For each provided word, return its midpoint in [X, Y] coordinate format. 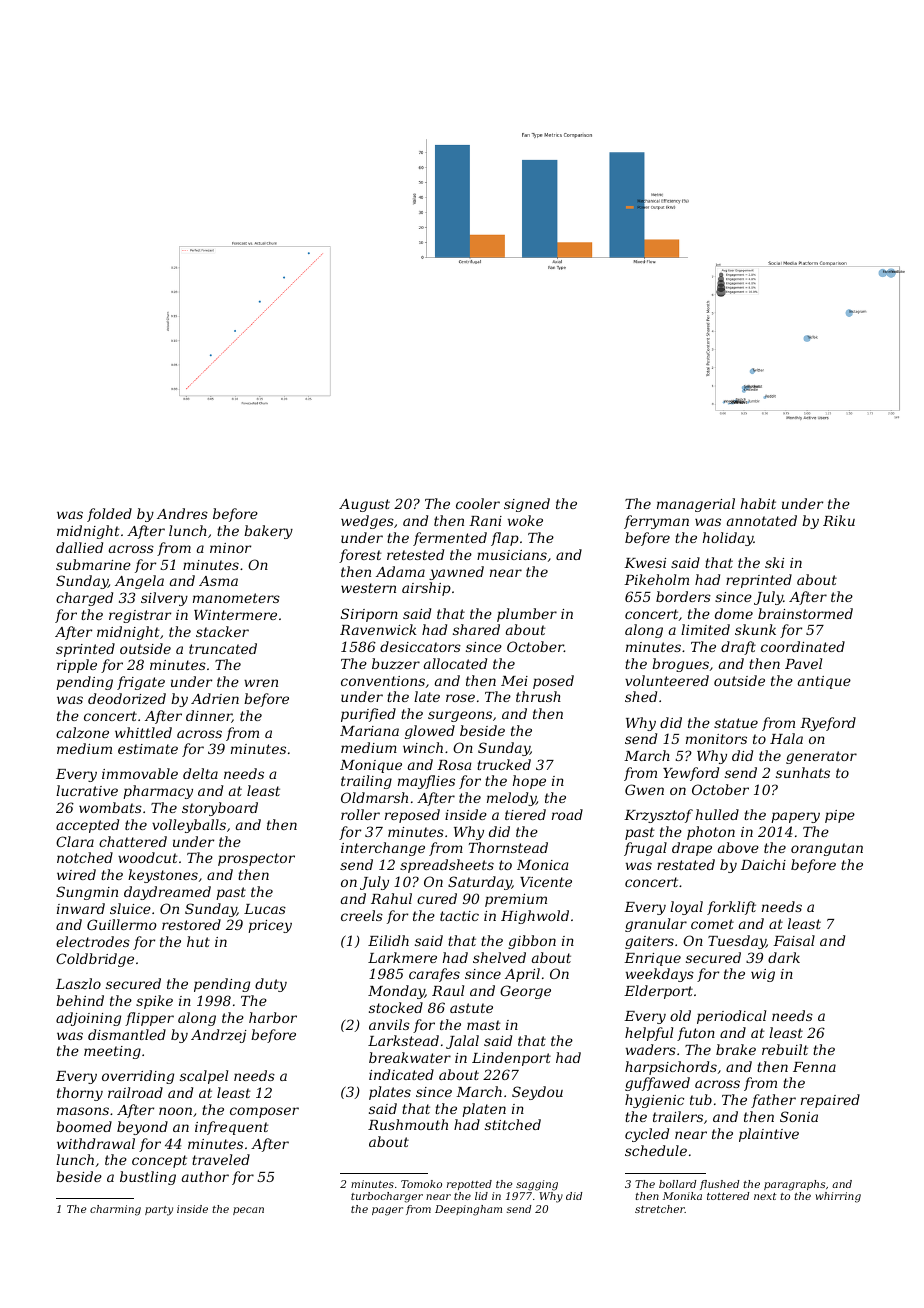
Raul [448, 990]
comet [712, 924]
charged [84, 599]
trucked [504, 764]
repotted [469, 1185]
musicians [512, 555]
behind [80, 1000]
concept [159, 1161]
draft [738, 648]
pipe [840, 816]
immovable [140, 773]
